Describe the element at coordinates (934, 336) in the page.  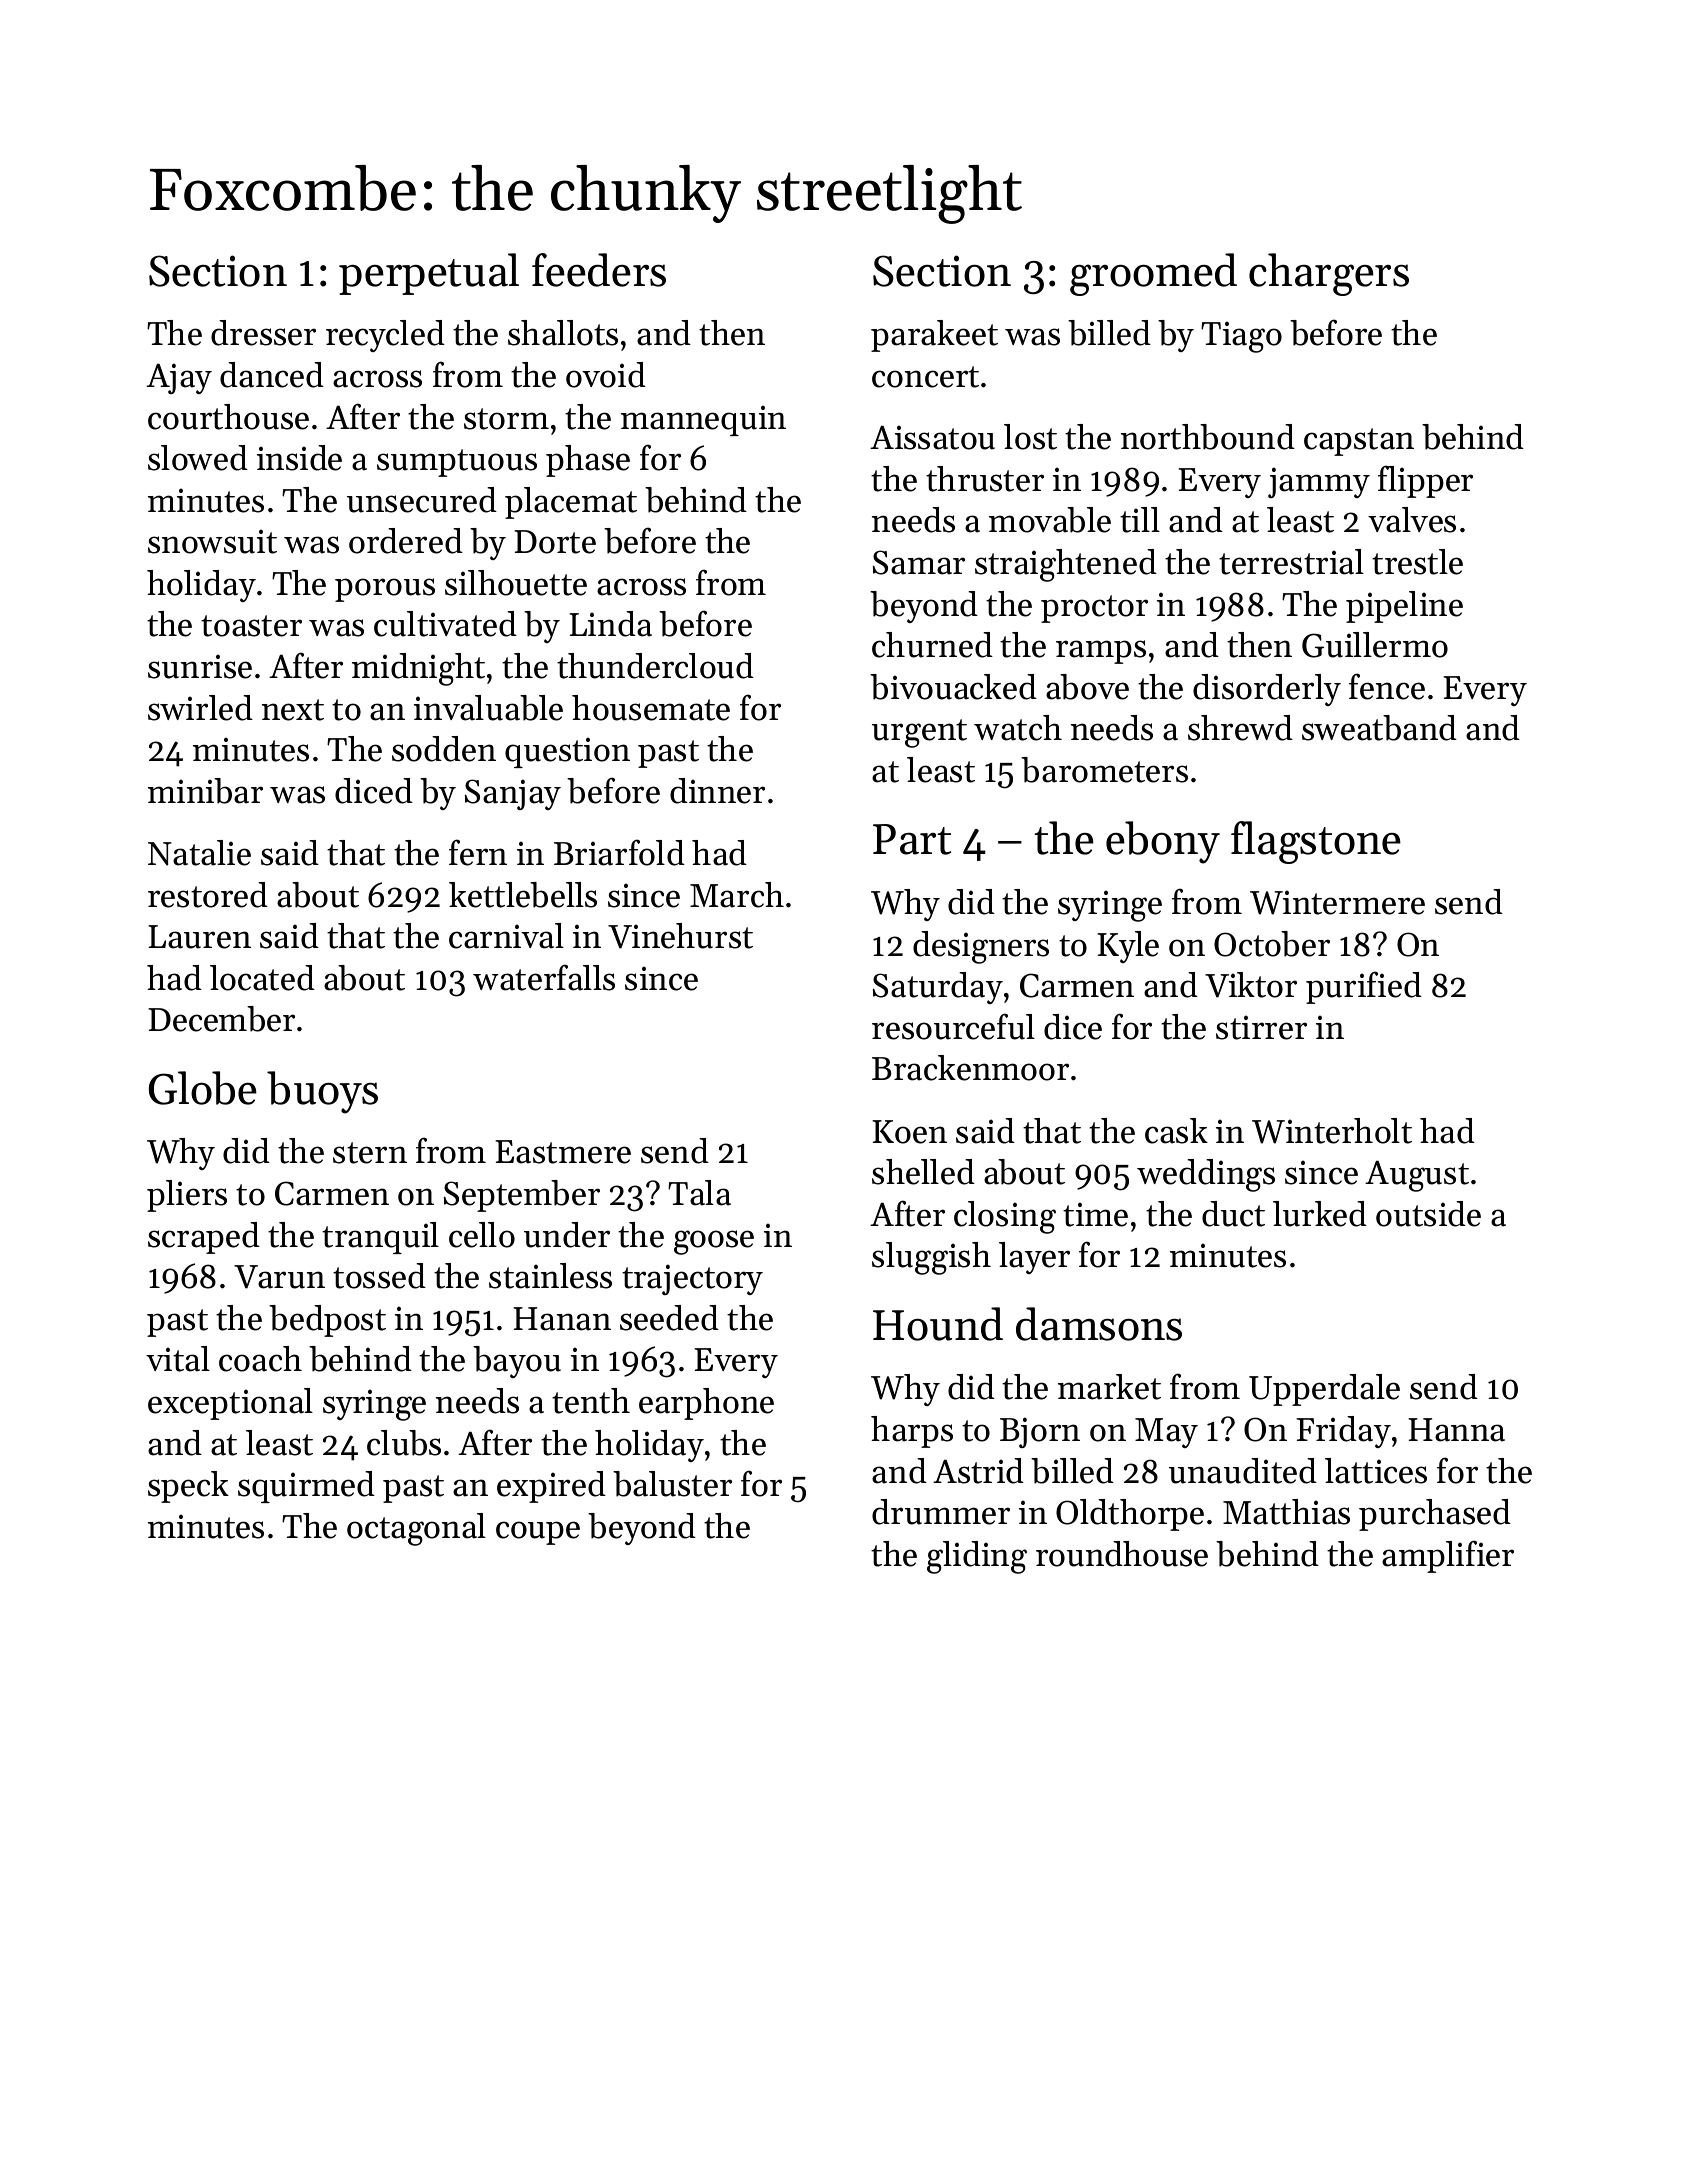
I see `parakeet` at that location.
